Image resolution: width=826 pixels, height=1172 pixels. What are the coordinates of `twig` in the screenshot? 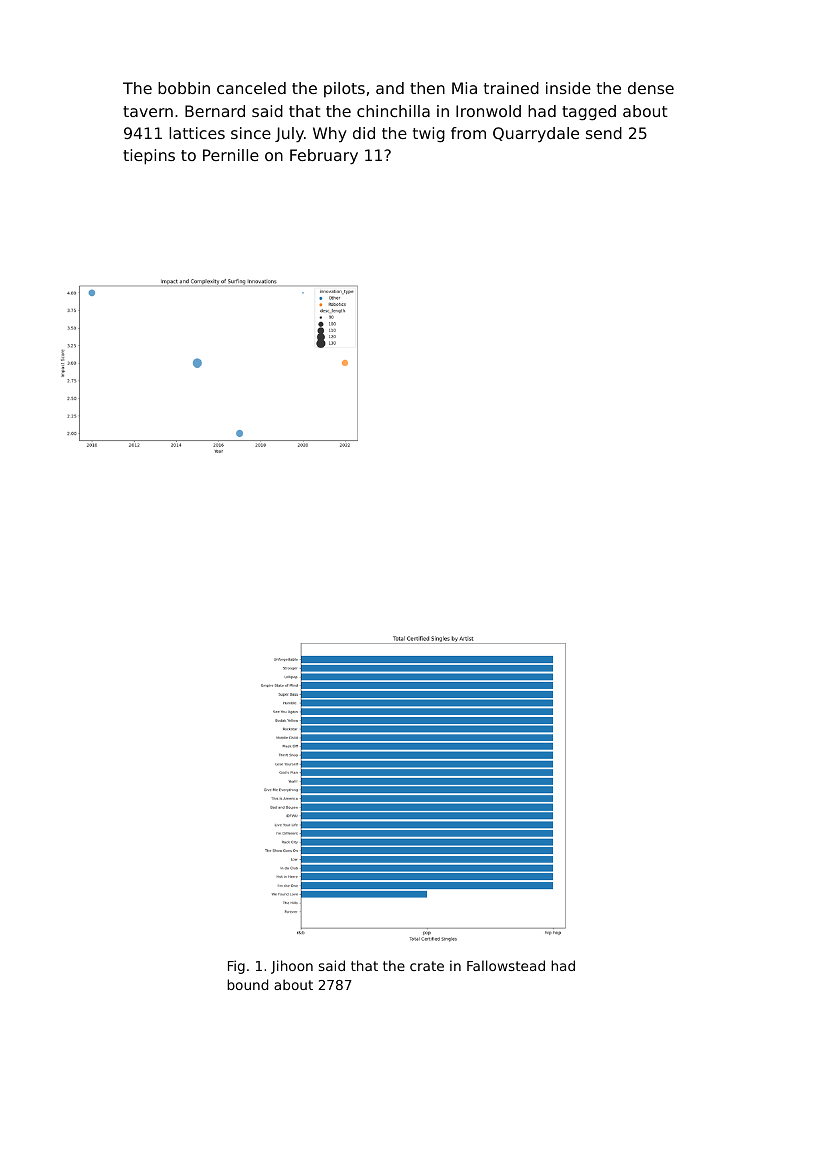 It's located at (429, 135).
